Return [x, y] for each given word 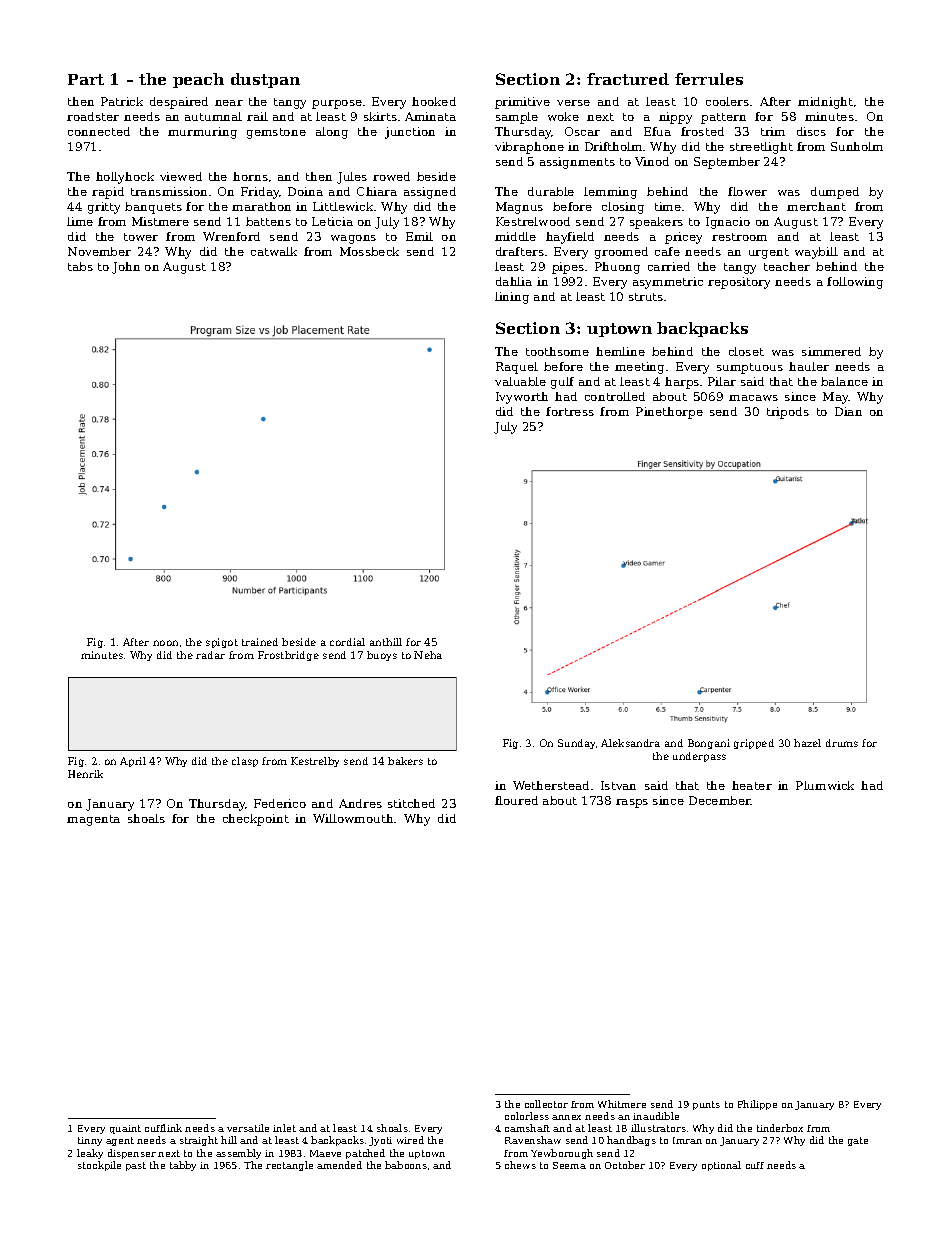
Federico [280, 803]
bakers [405, 761]
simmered [831, 351]
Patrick [122, 101]
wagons [353, 239]
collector [546, 1104]
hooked [434, 101]
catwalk [274, 251]
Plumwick [825, 785]
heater [752, 785]
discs [811, 131]
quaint [125, 1129]
